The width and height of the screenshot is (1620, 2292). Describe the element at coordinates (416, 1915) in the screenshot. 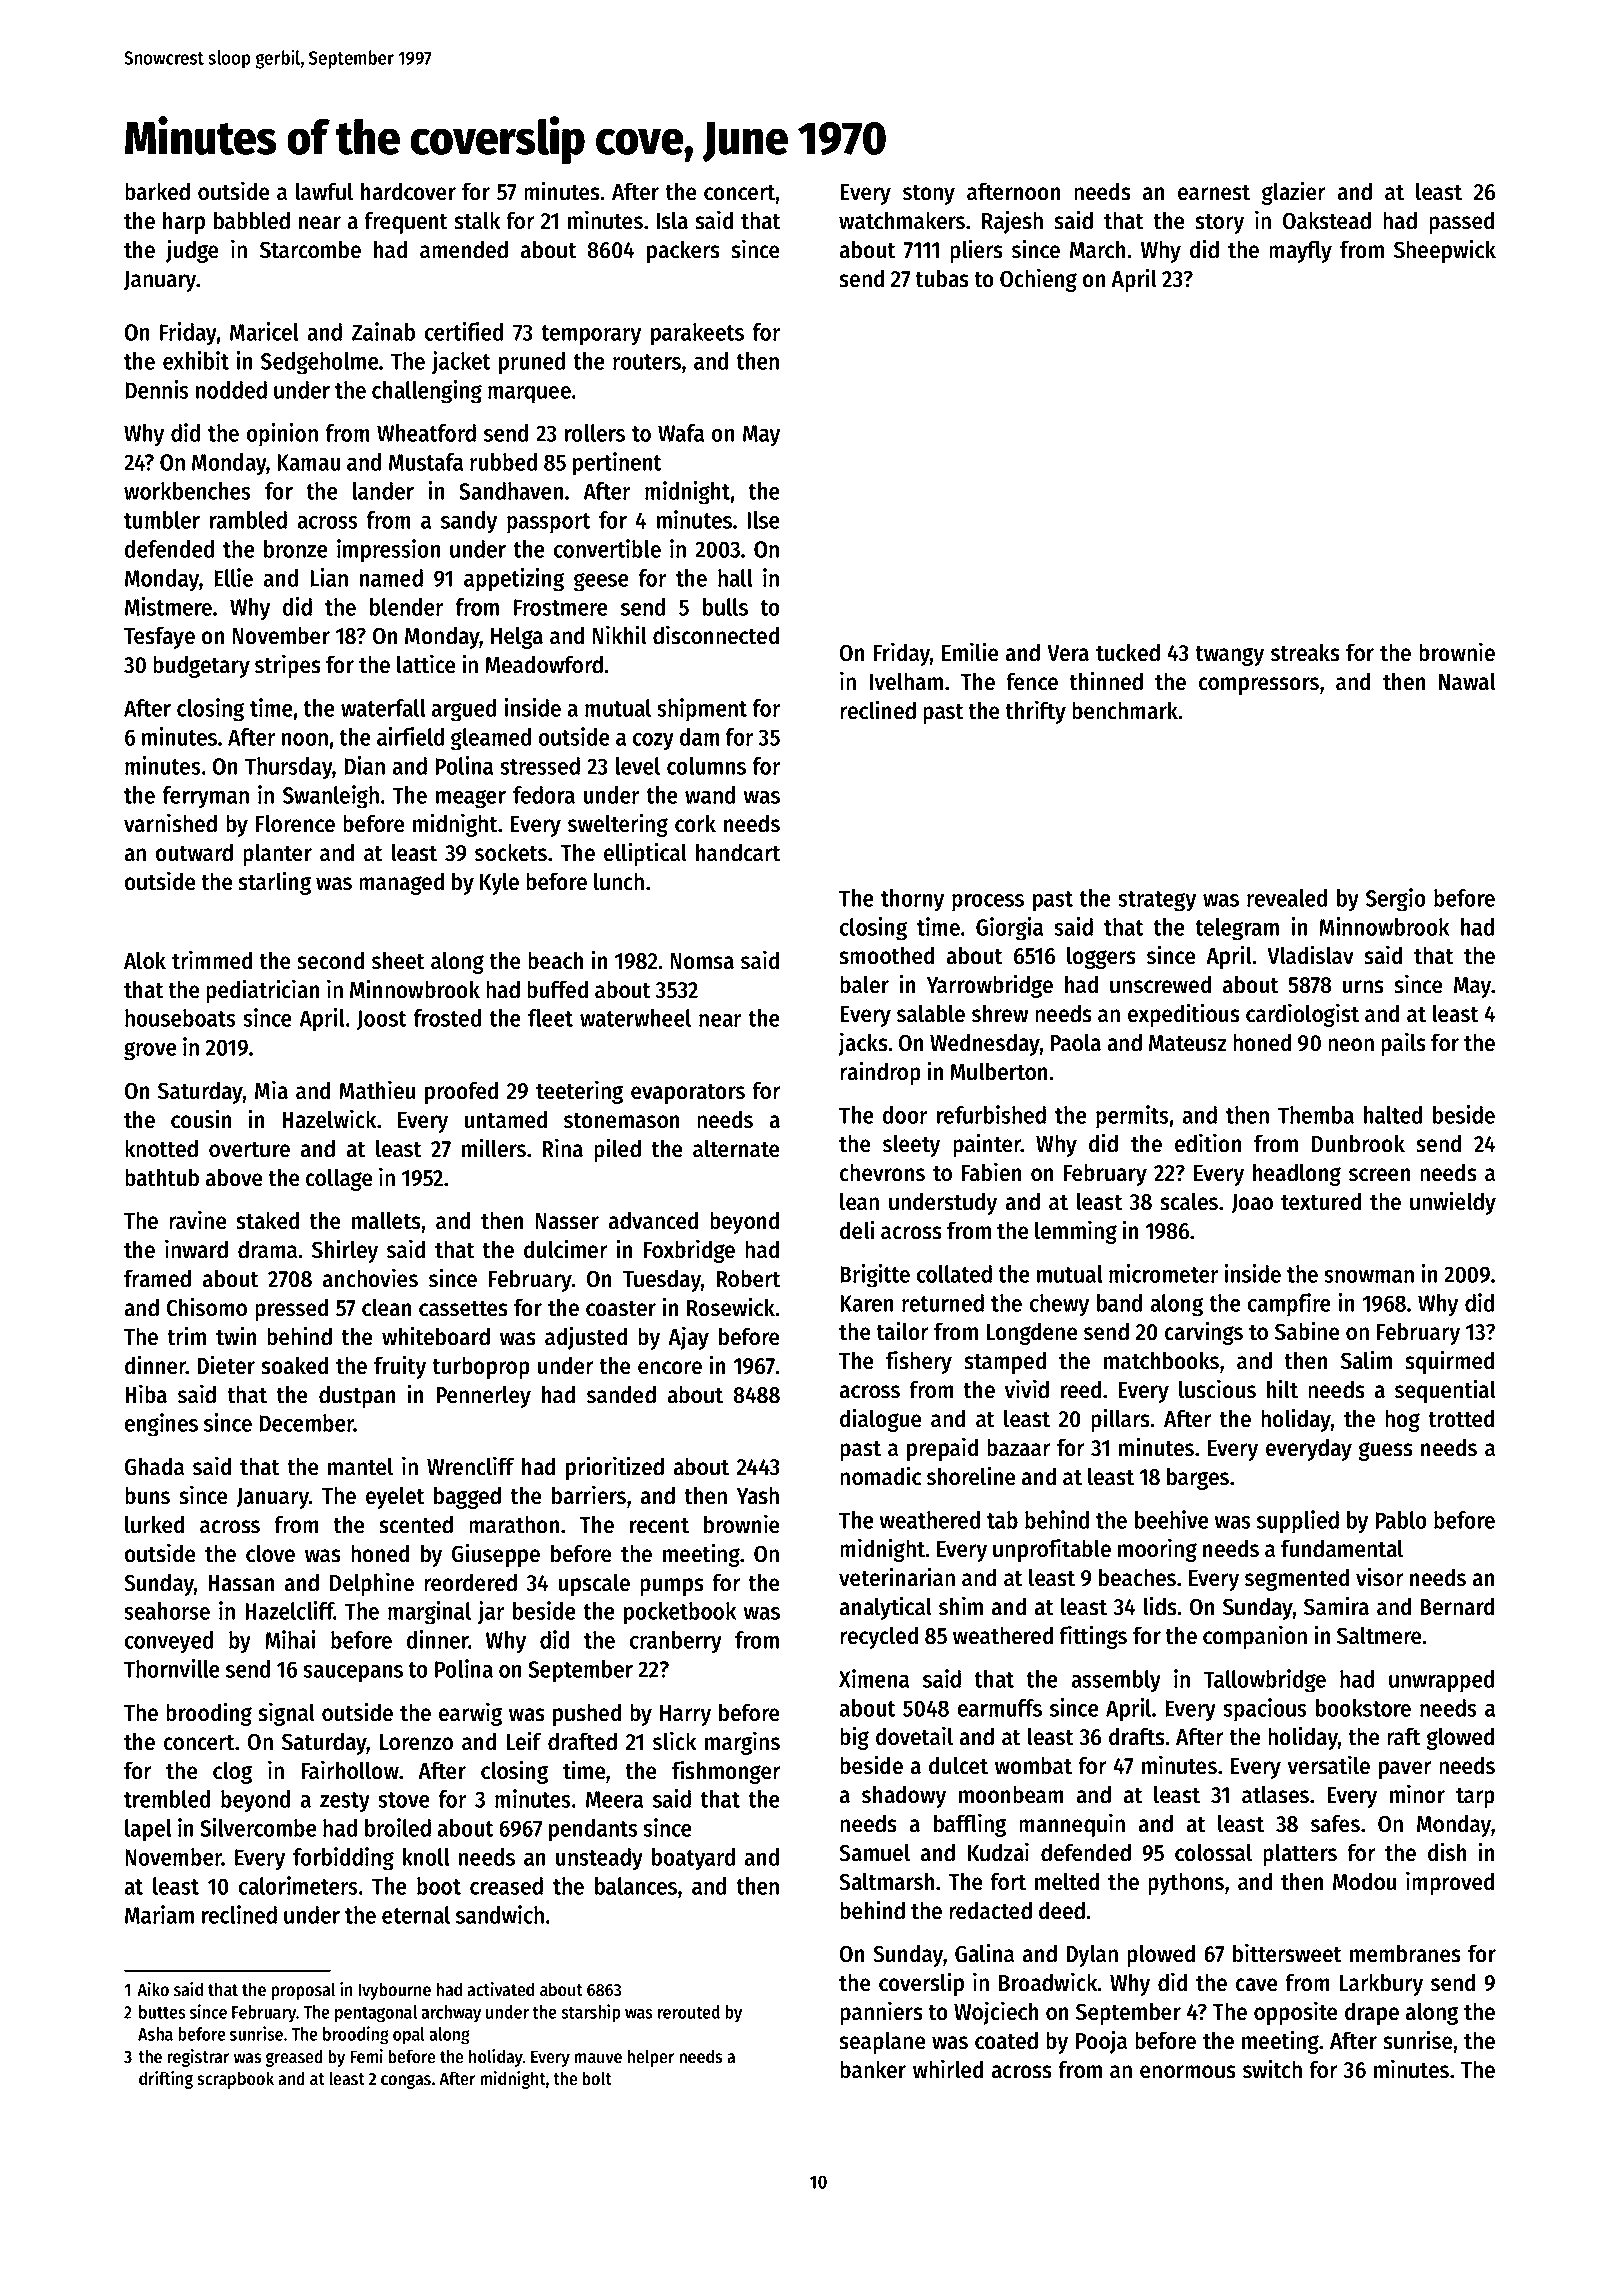

I see `eternal` at that location.
